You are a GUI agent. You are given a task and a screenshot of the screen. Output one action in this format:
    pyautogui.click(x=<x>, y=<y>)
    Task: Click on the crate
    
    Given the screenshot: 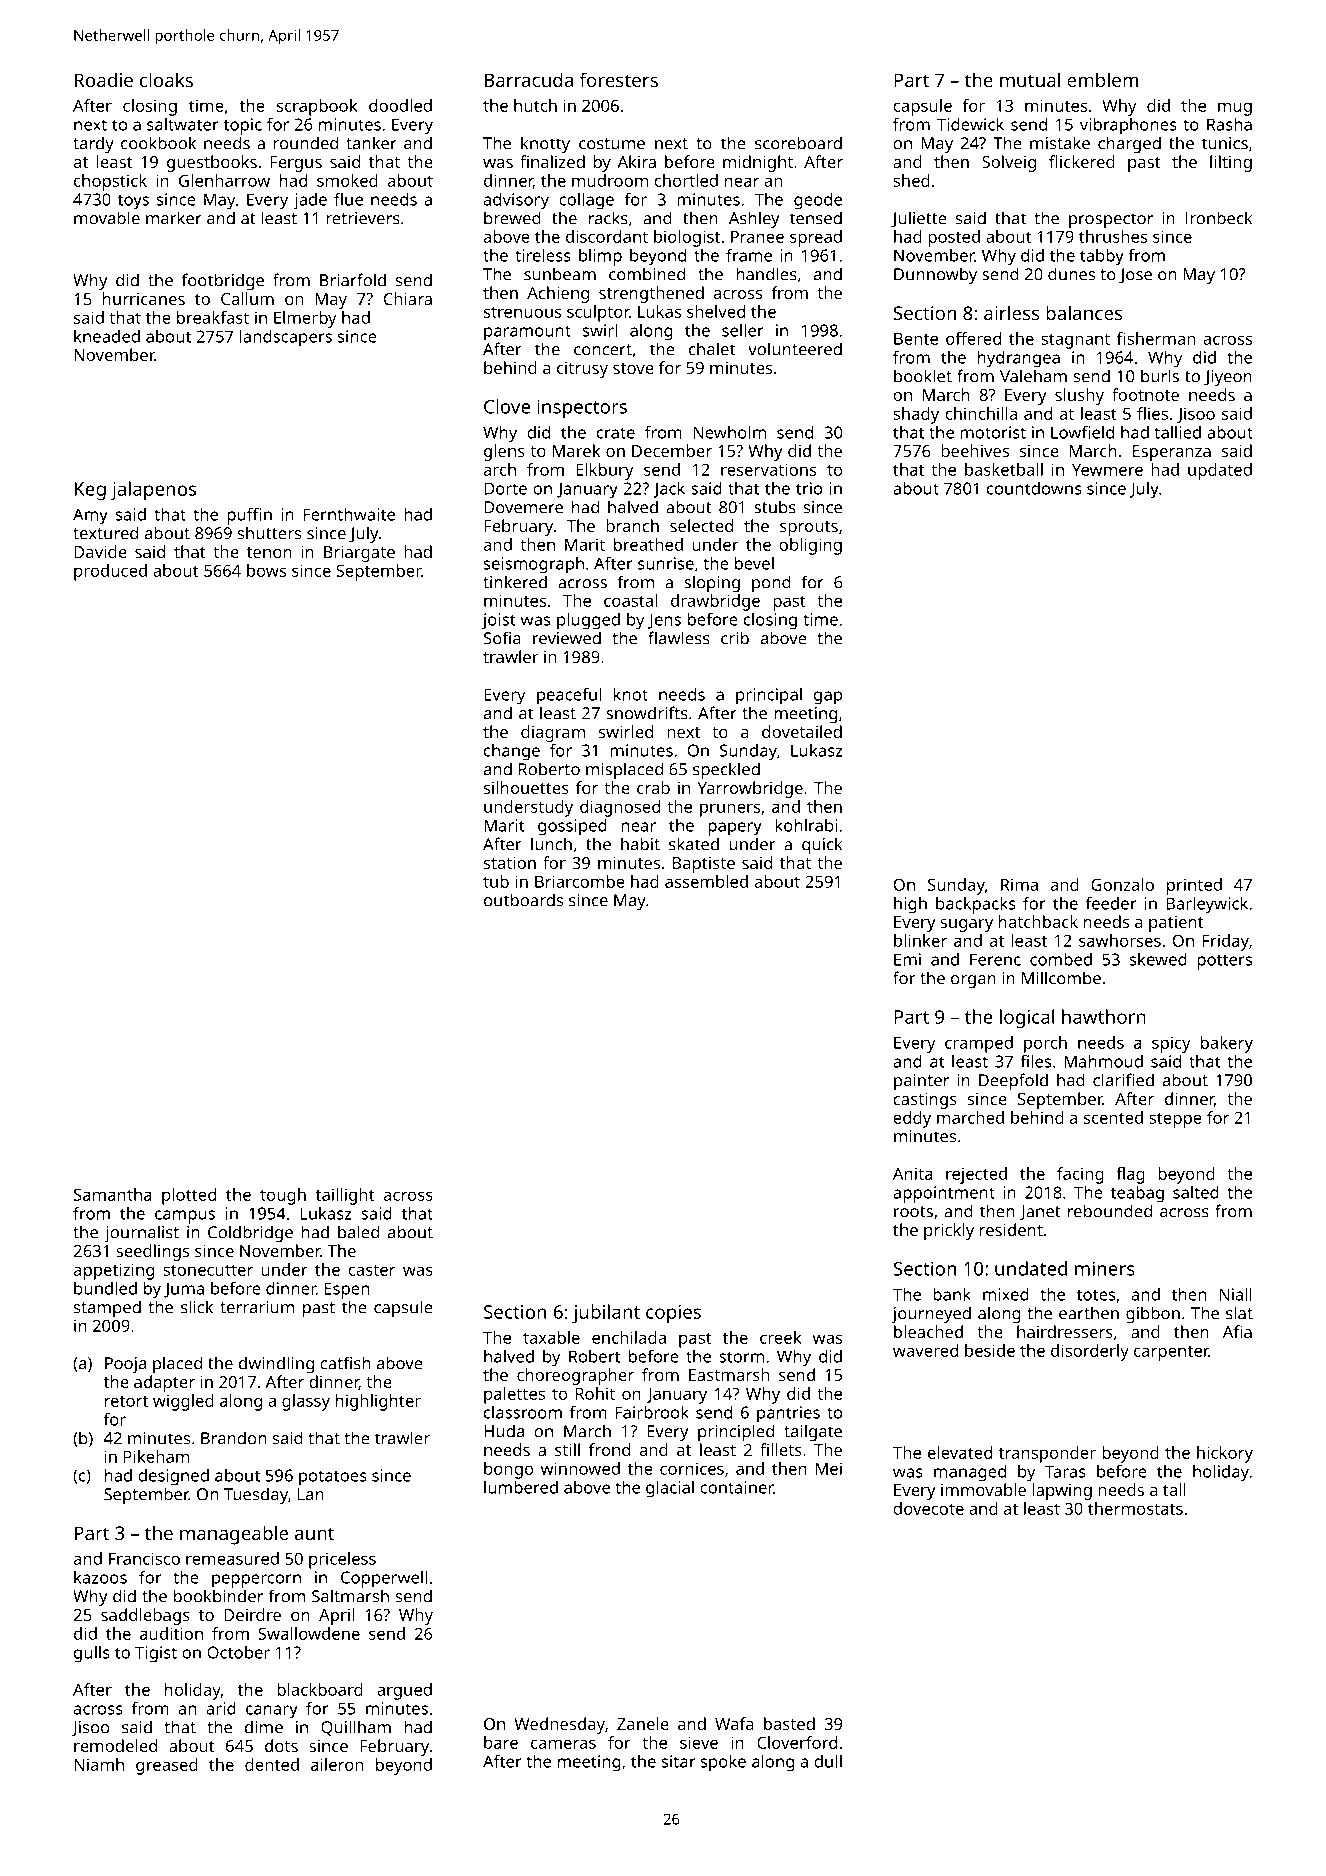 What is the action you would take?
    pyautogui.click(x=616, y=433)
